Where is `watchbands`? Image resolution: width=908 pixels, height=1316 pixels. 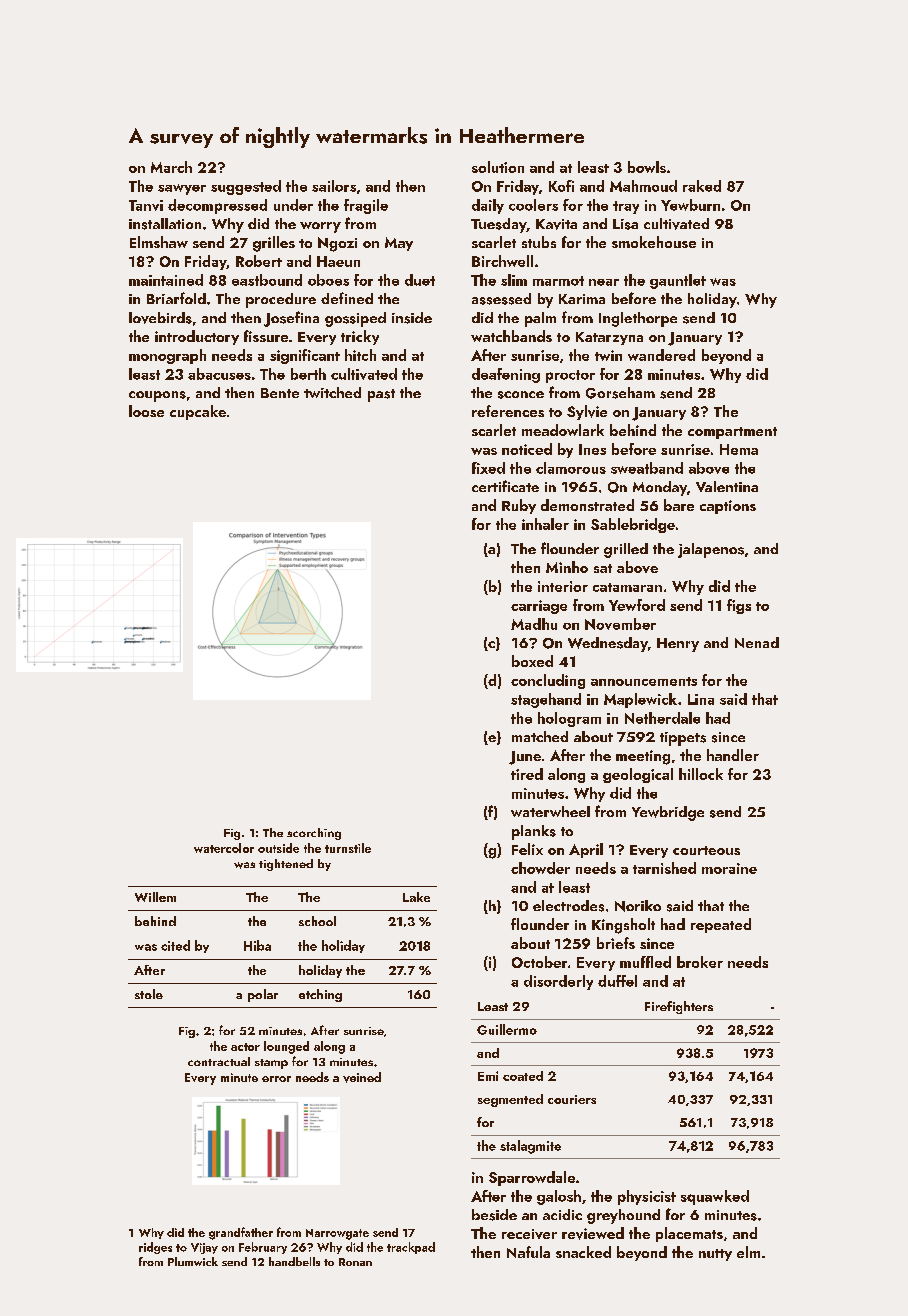
watchbands is located at coordinates (511, 336).
